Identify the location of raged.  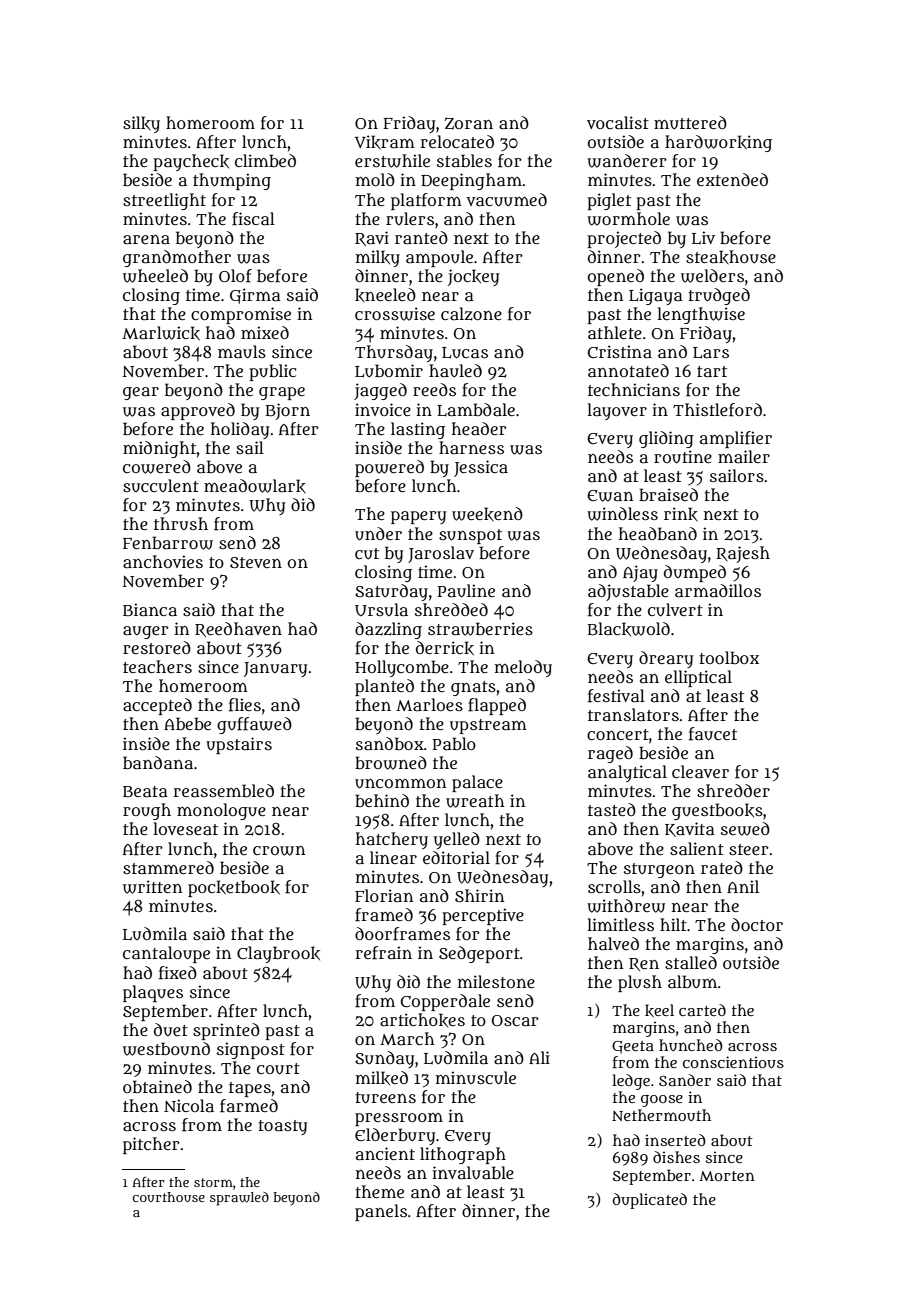
(610, 754).
